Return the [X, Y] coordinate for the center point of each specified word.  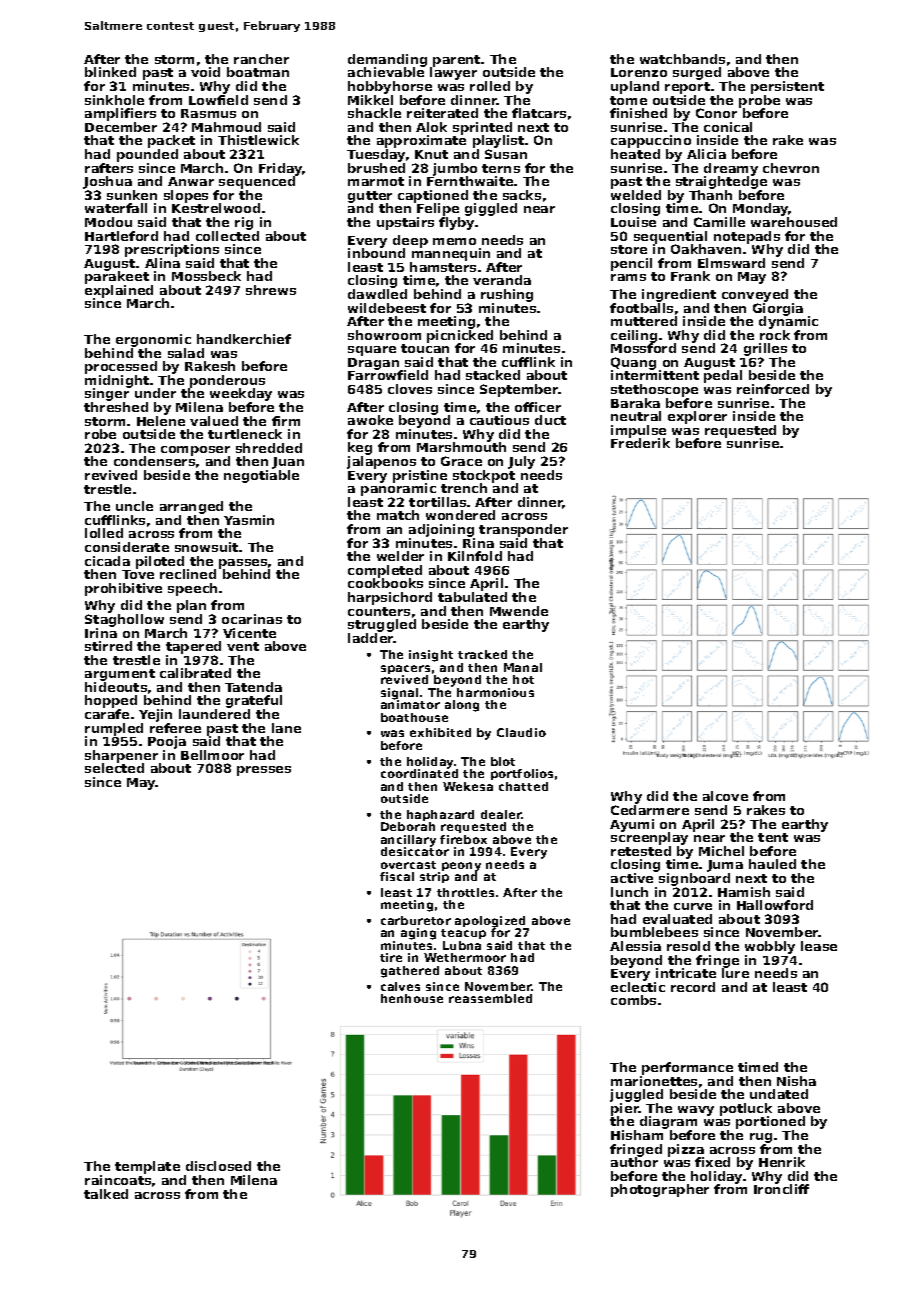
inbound [376, 253]
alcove [725, 796]
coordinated [419, 773]
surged [697, 73]
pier [625, 1110]
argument [120, 675]
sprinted [482, 129]
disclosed [218, 1166]
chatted [523, 786]
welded [636, 195]
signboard [694, 879]
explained [119, 292]
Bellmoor [212, 755]
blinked [110, 72]
